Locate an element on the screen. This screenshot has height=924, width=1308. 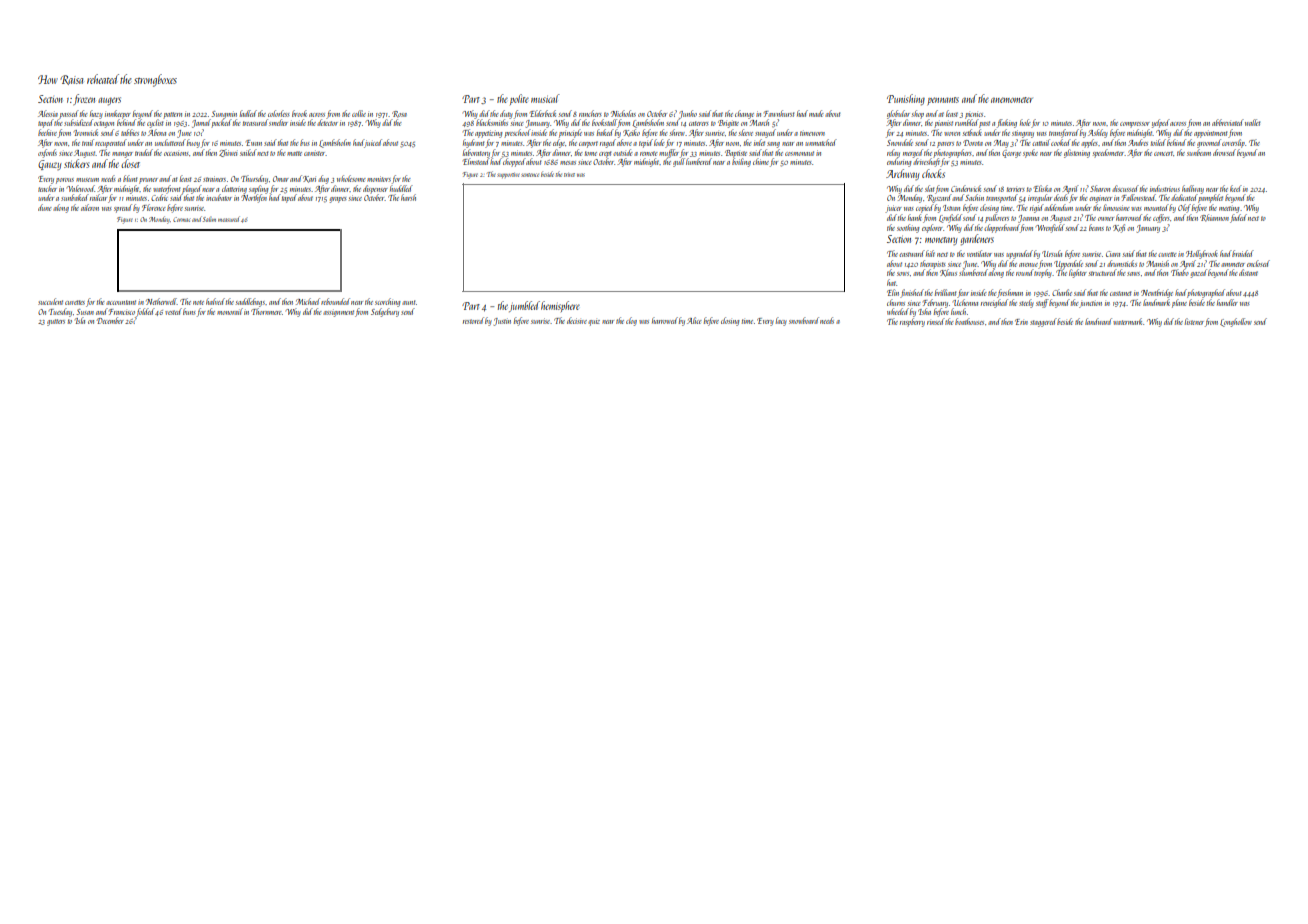
gull is located at coordinates (679, 162).
